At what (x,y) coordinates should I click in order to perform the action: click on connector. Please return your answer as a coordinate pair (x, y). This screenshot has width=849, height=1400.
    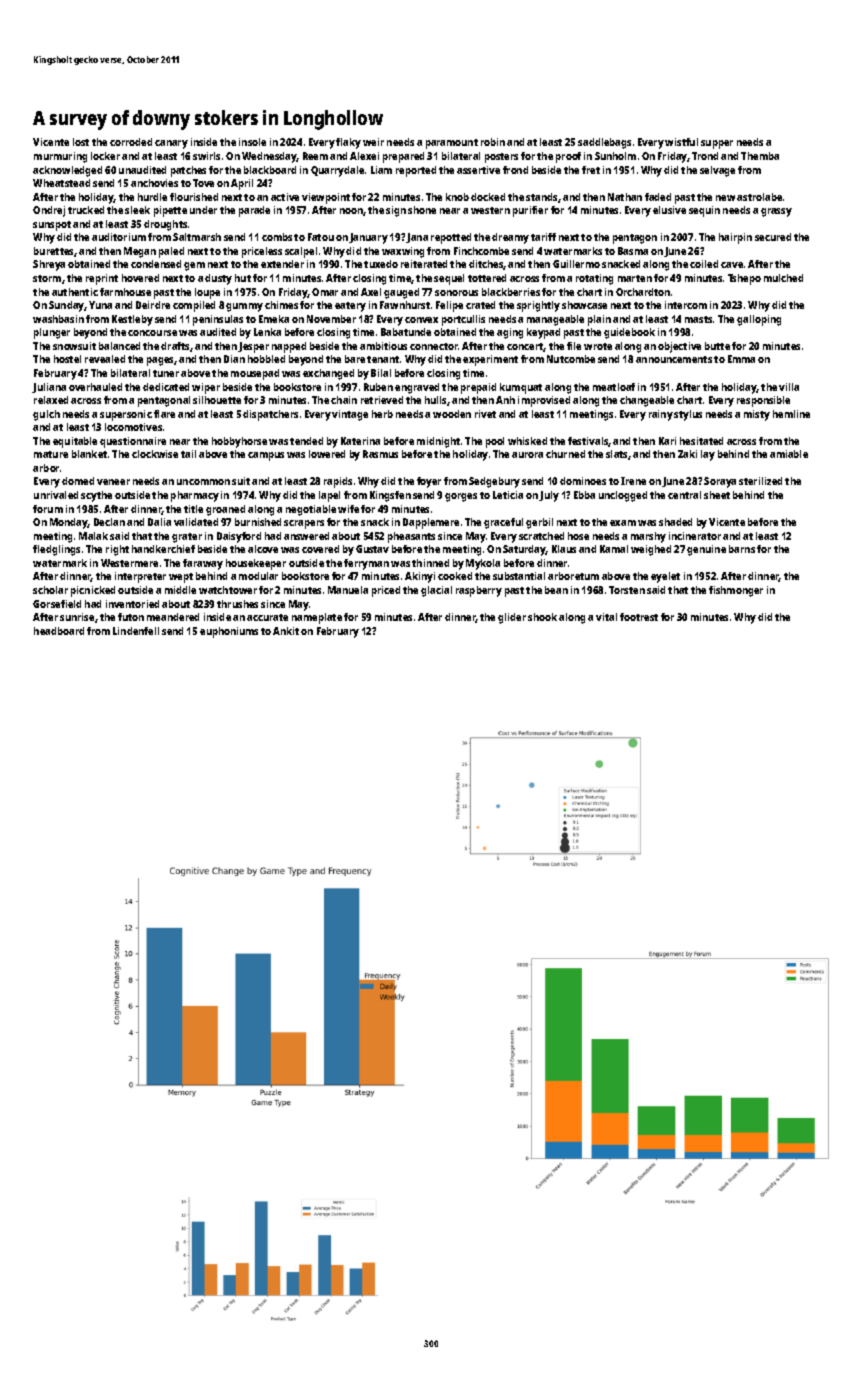
    Looking at the image, I should click on (434, 346).
